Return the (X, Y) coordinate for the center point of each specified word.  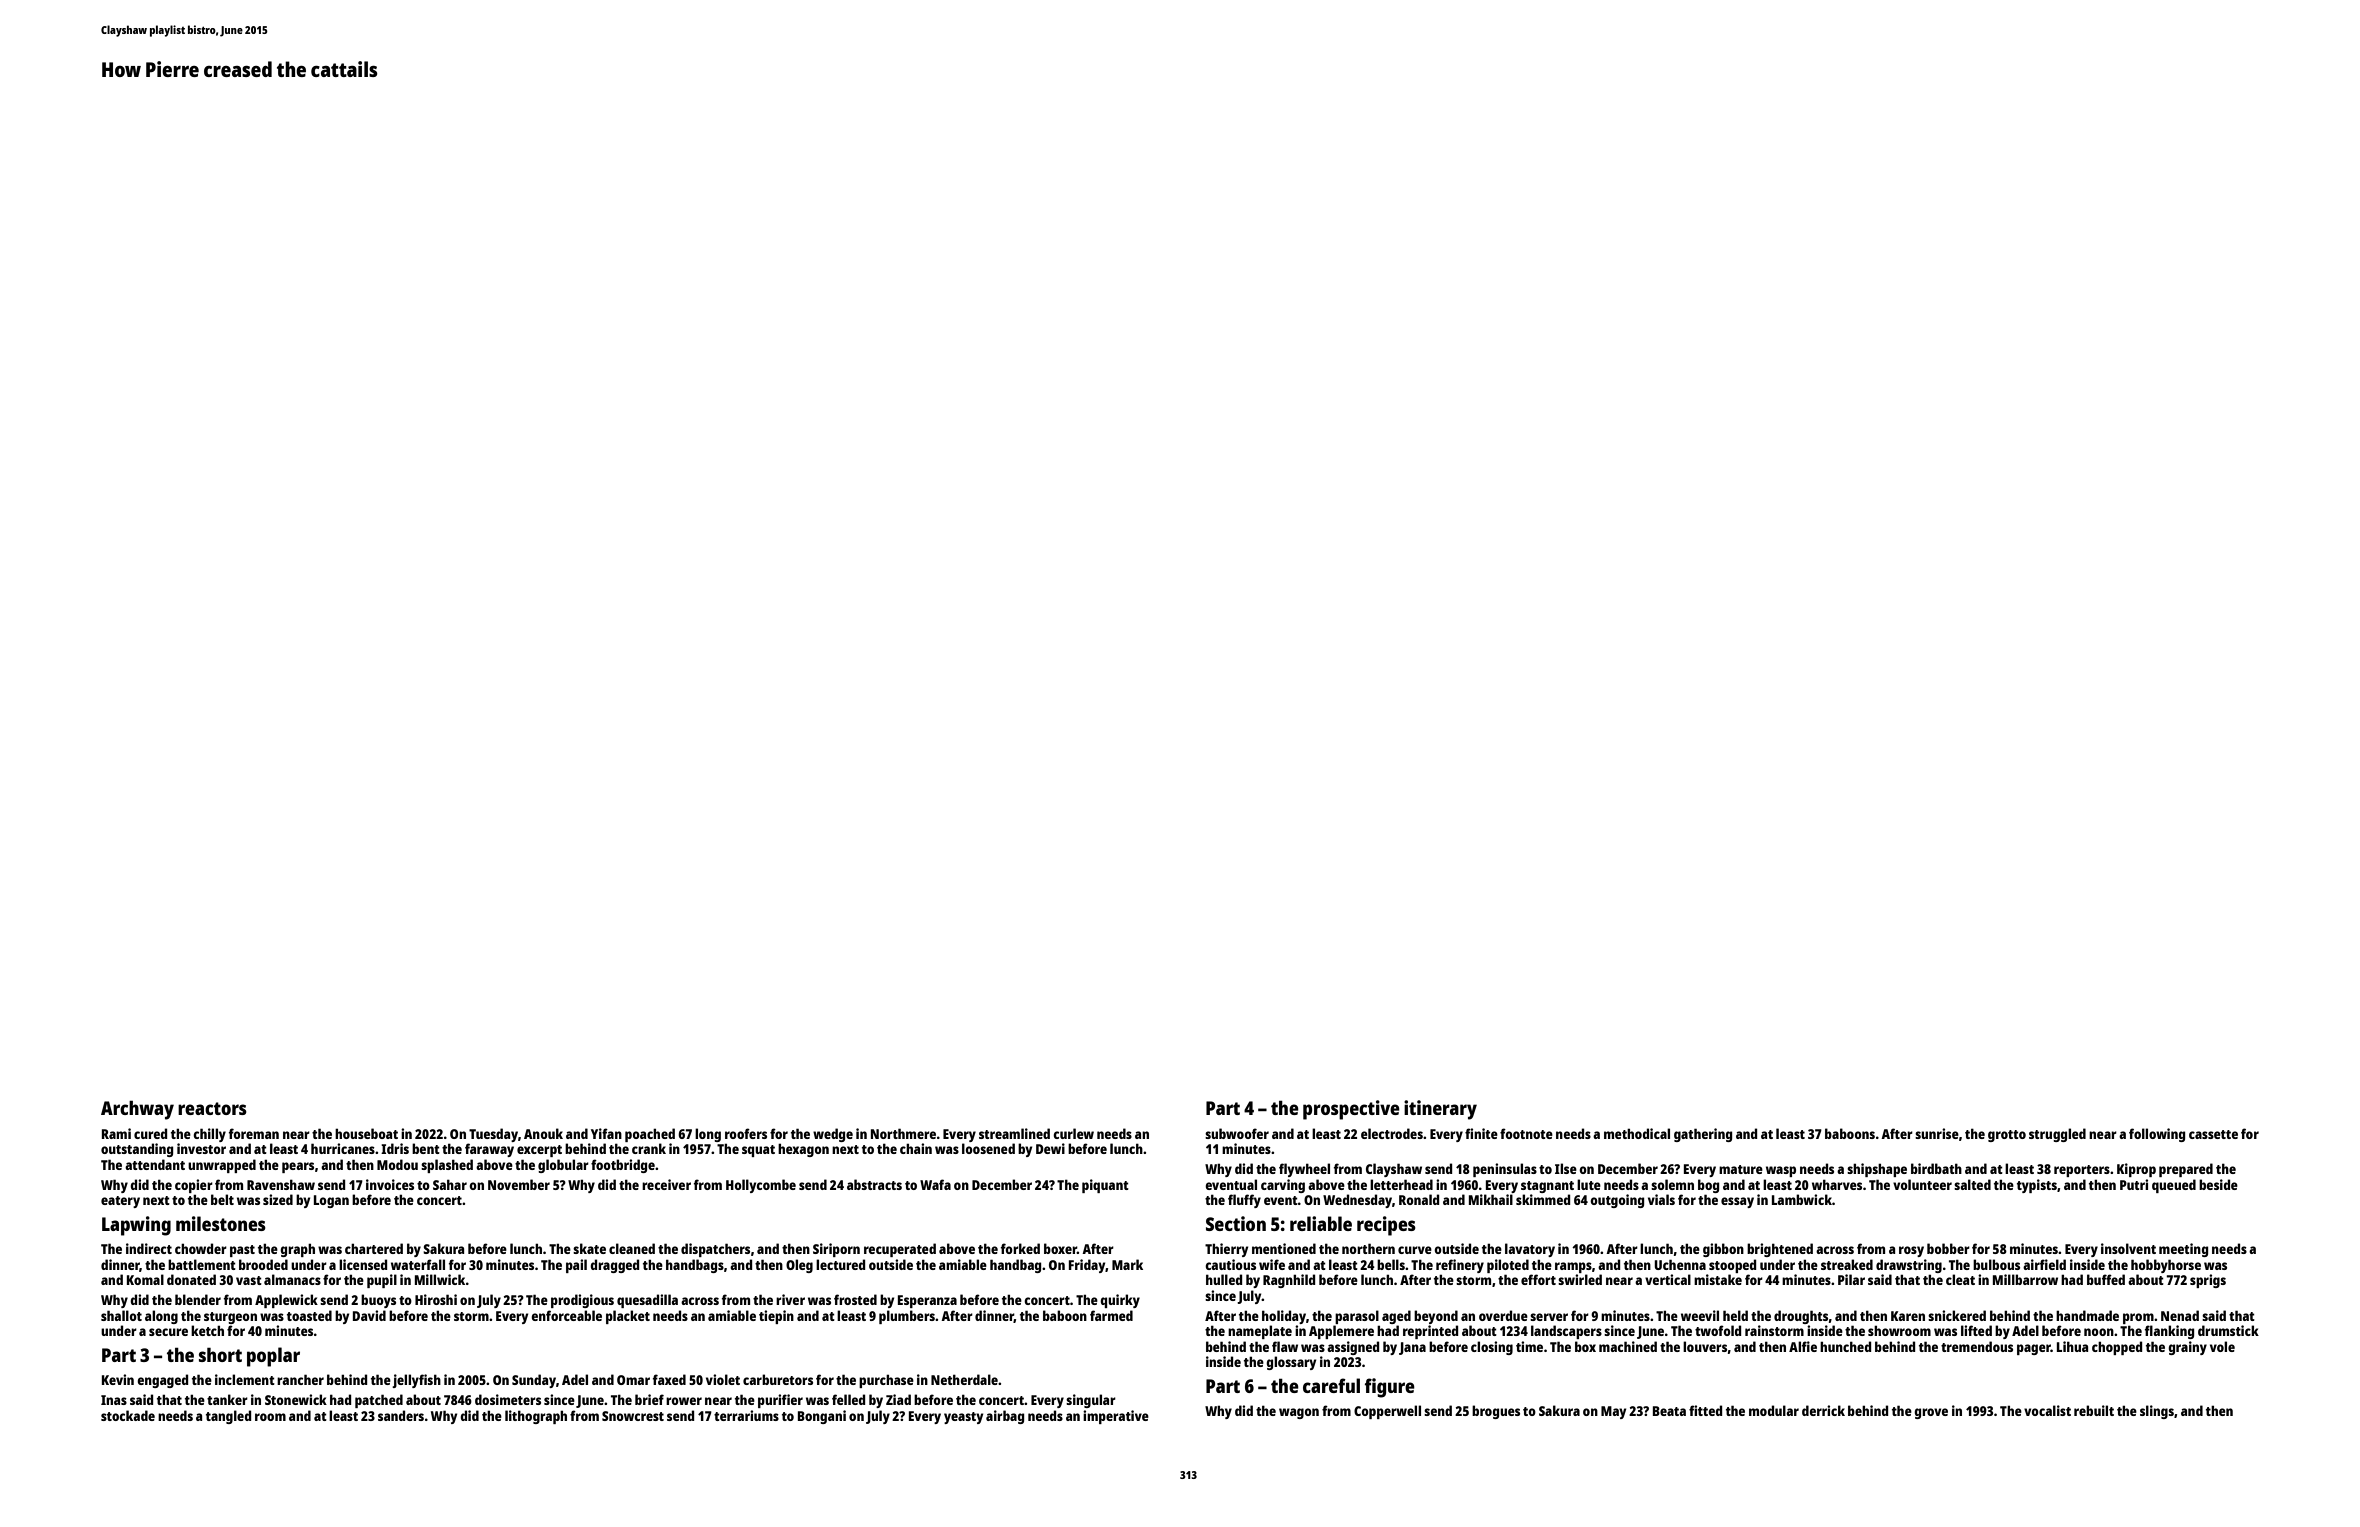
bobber (1948, 1248)
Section (1236, 1223)
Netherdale (964, 1379)
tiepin (776, 1317)
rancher (300, 1379)
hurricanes (343, 1148)
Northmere (903, 1133)
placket (628, 1317)
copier (194, 1186)
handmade (2087, 1315)
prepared (2186, 1170)
